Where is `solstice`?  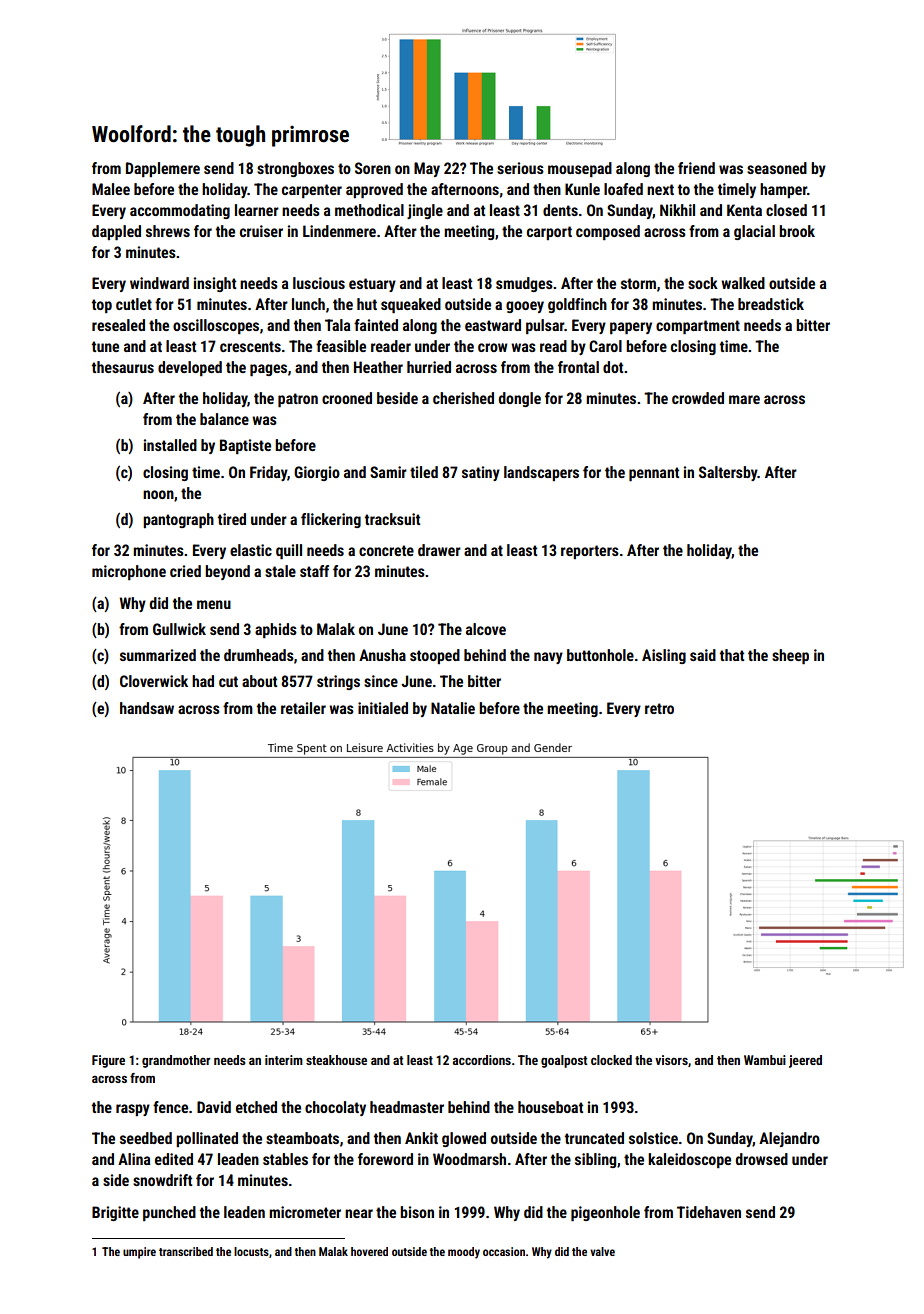 solstice is located at coordinates (653, 1138).
